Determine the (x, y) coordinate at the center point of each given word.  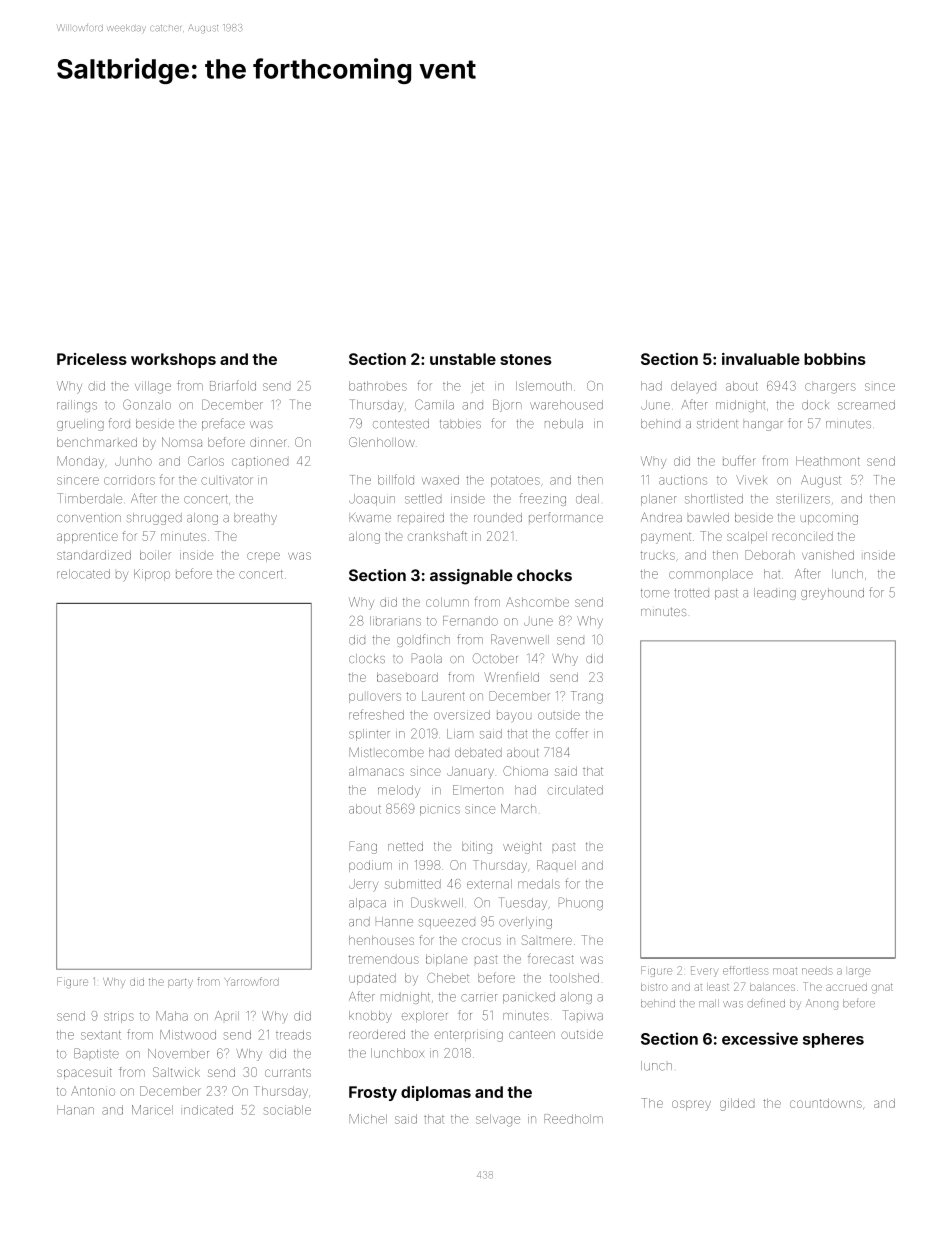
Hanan (75, 1110)
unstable (463, 359)
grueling (80, 426)
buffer (739, 460)
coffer (572, 733)
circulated (575, 790)
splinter (369, 735)
